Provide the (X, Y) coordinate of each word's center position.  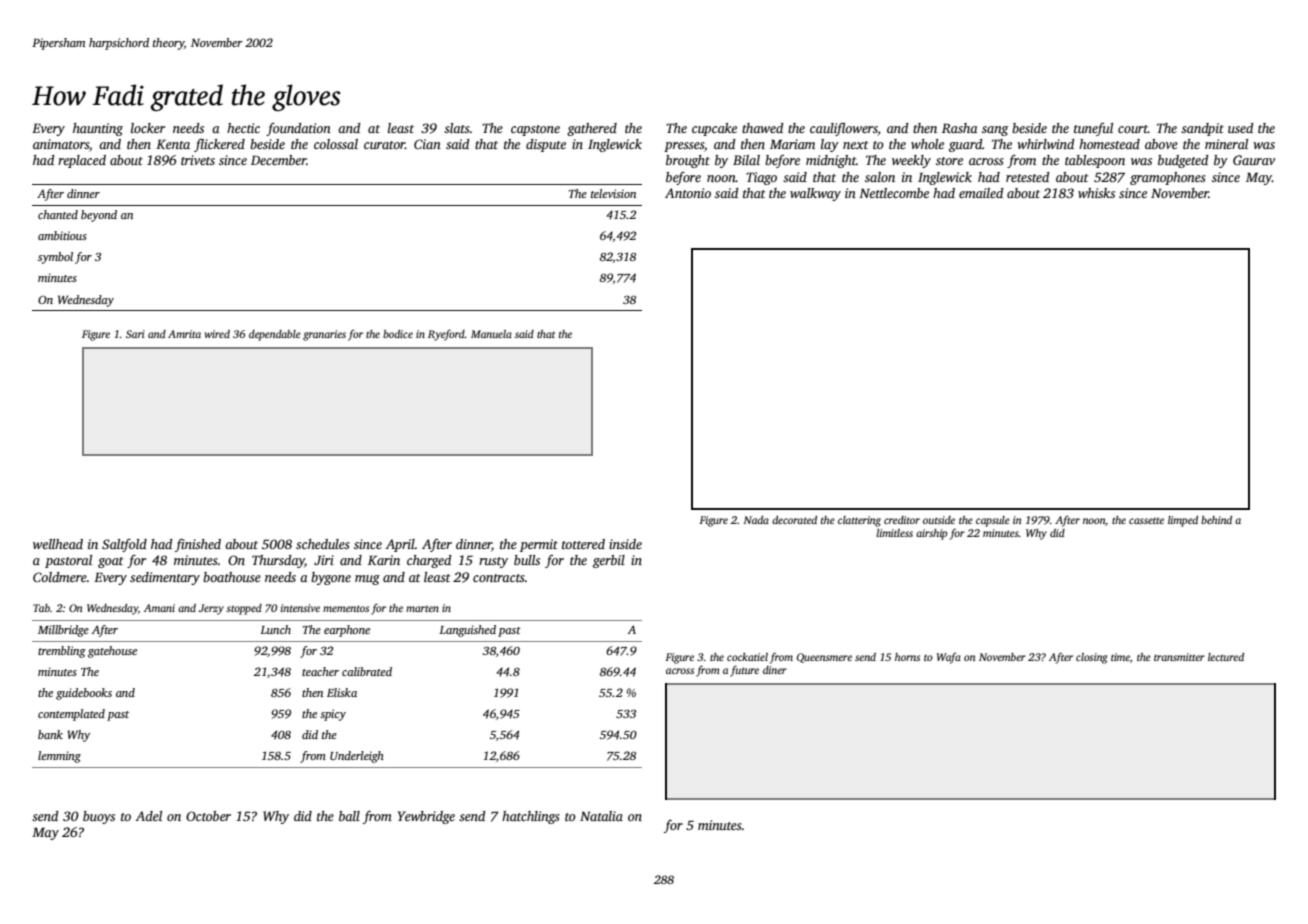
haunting (98, 129)
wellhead (58, 544)
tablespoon (1095, 161)
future (744, 671)
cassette (1146, 520)
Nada (756, 520)
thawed (762, 128)
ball (349, 816)
